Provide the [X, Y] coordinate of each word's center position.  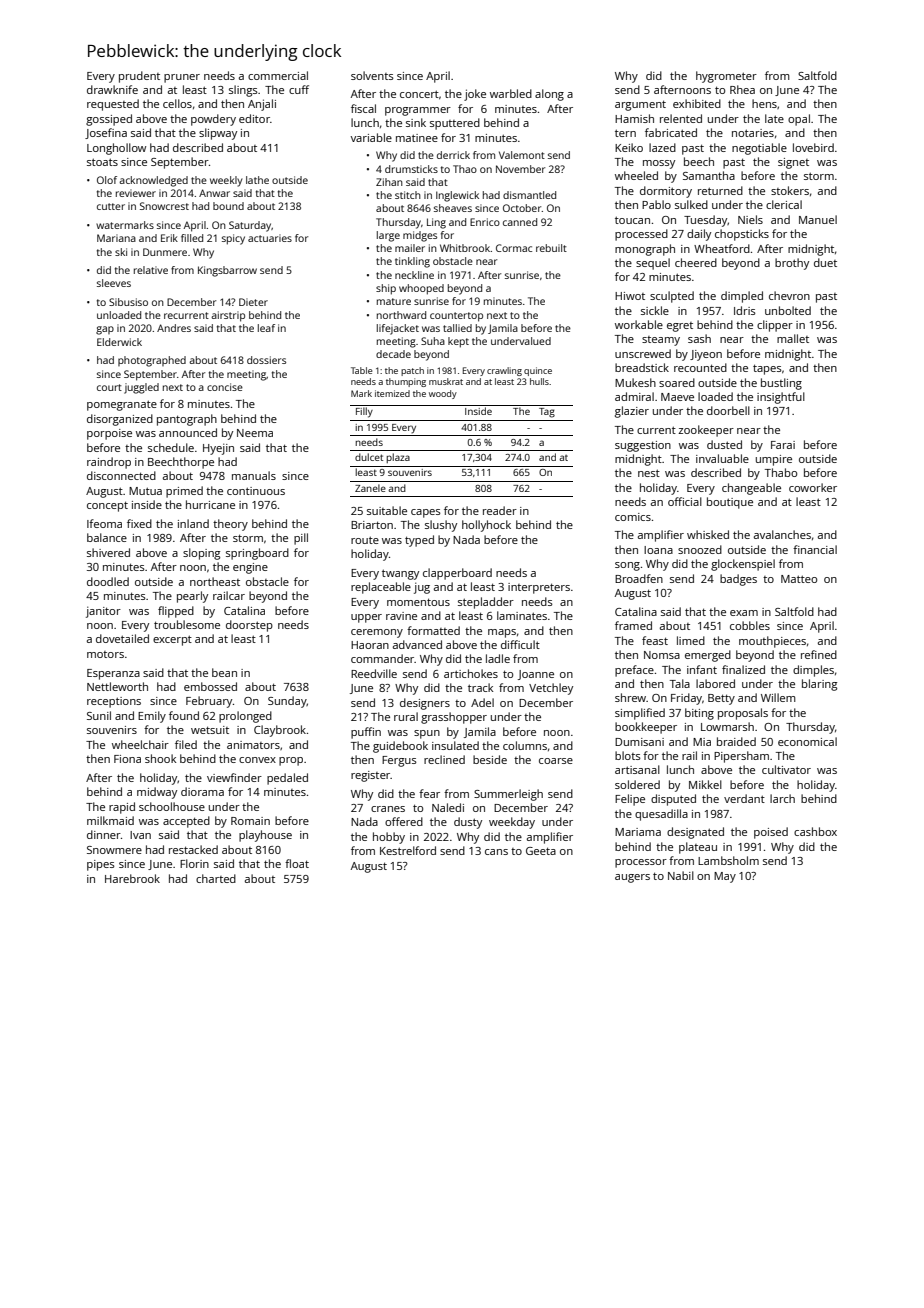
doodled [108, 581]
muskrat [446, 381]
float [297, 863]
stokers [790, 190]
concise [225, 387]
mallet [793, 338]
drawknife [112, 89]
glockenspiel [743, 565]
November [520, 169]
